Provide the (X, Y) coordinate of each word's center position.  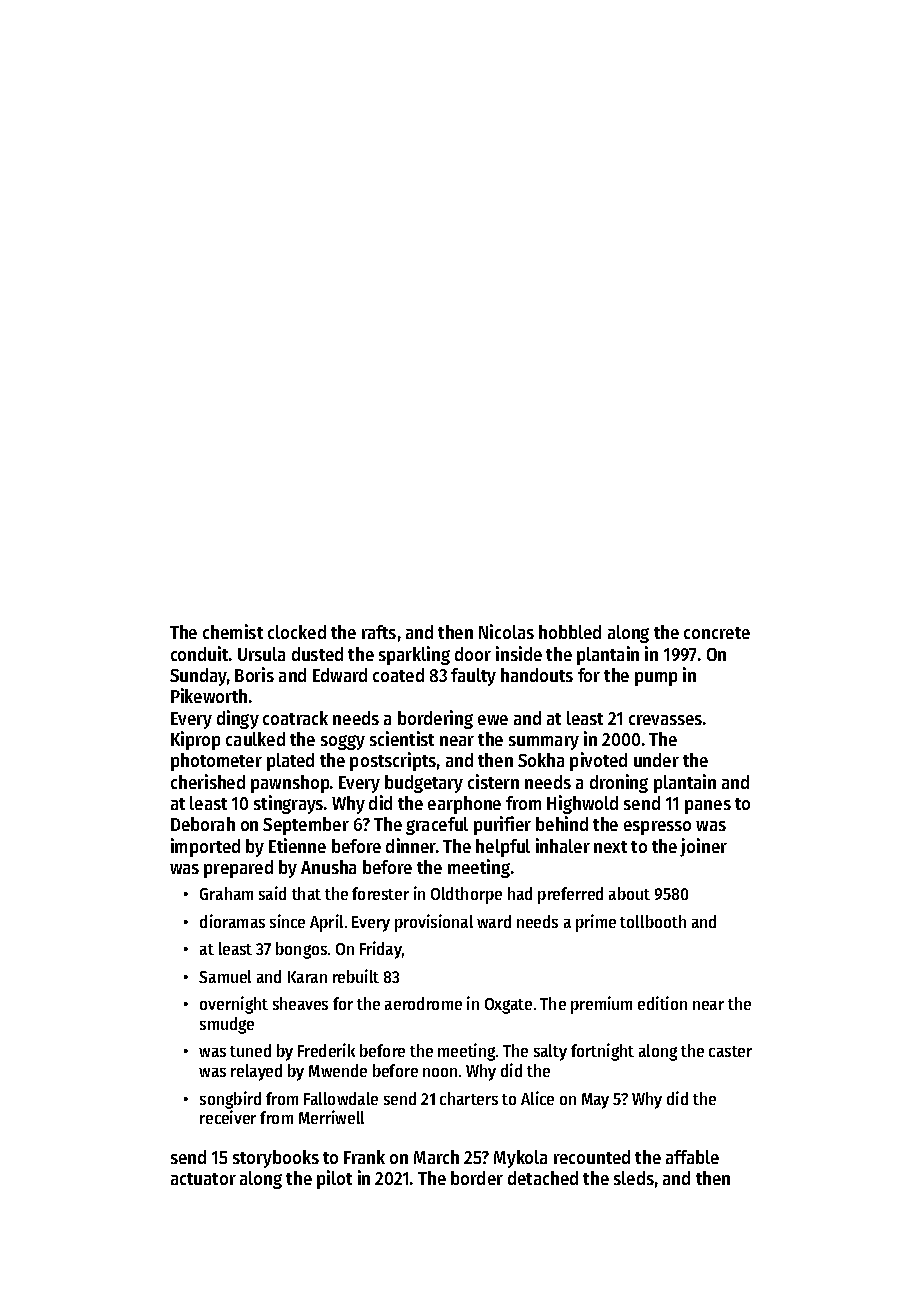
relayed (256, 1072)
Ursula (261, 654)
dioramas (232, 921)
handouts (537, 675)
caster (730, 1051)
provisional (434, 923)
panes (708, 807)
